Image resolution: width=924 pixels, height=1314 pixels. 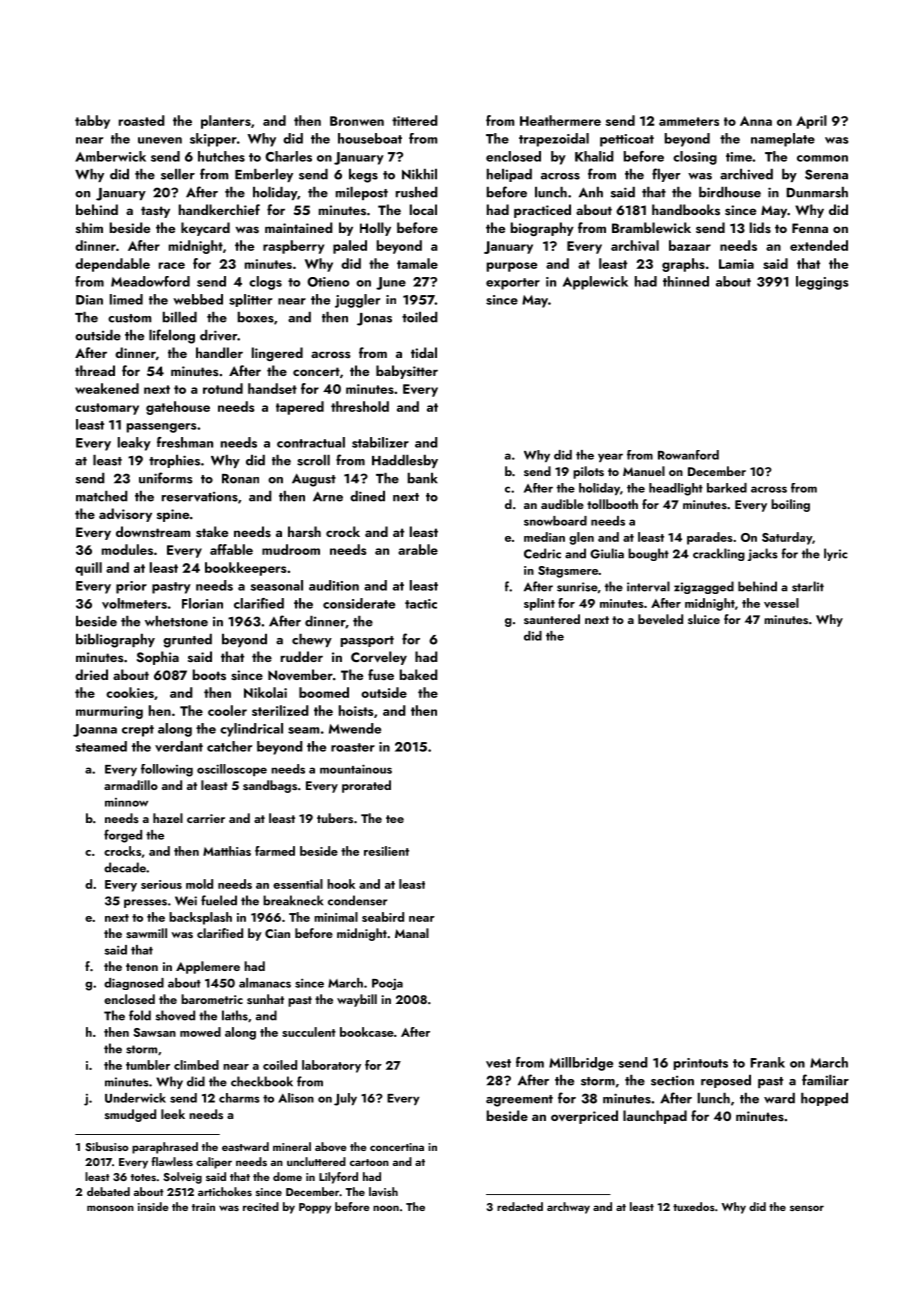 What do you see at coordinates (142, 120) in the image?
I see `roasted` at bounding box center [142, 120].
